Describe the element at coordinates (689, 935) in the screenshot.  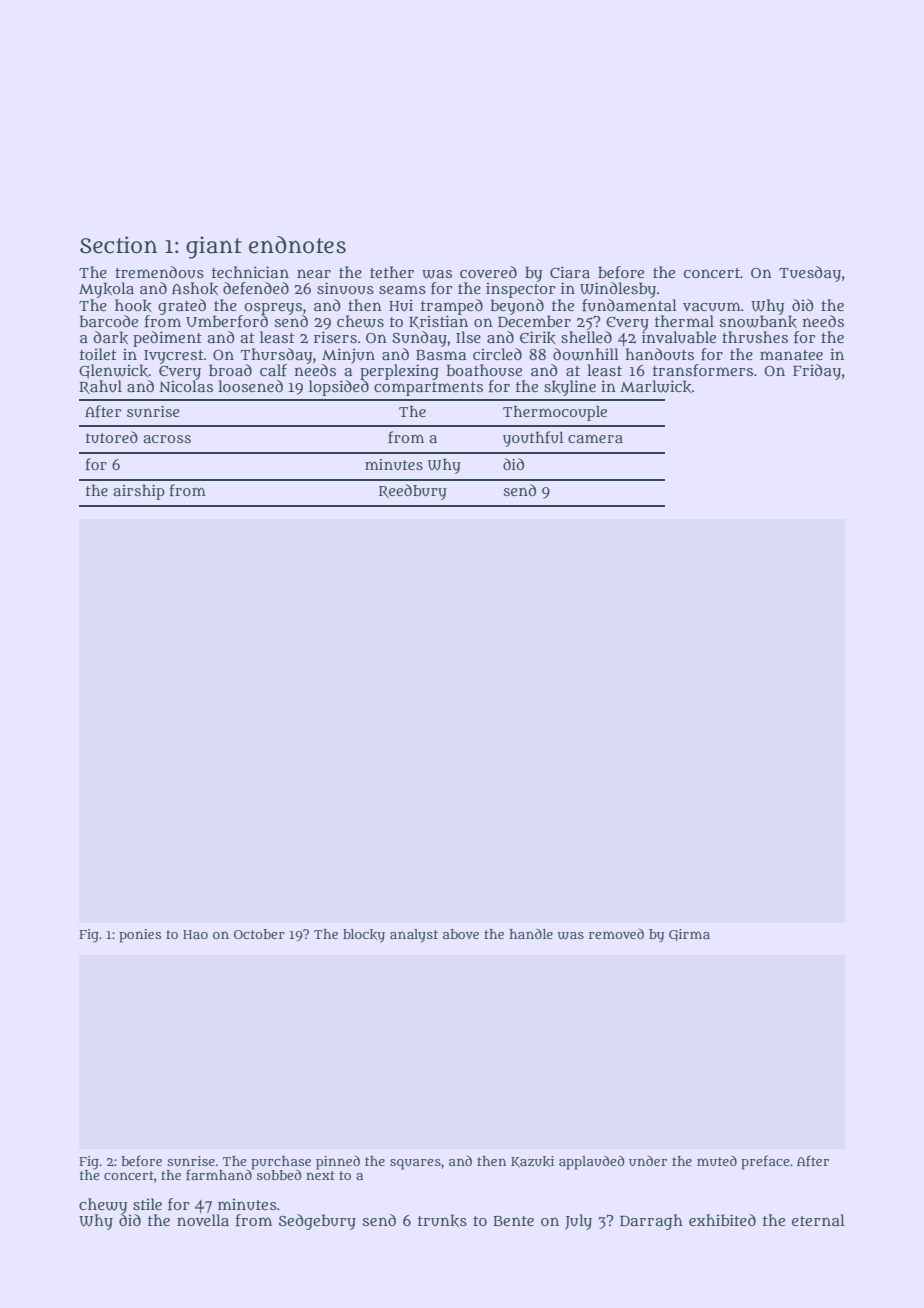
I see `Girma` at that location.
